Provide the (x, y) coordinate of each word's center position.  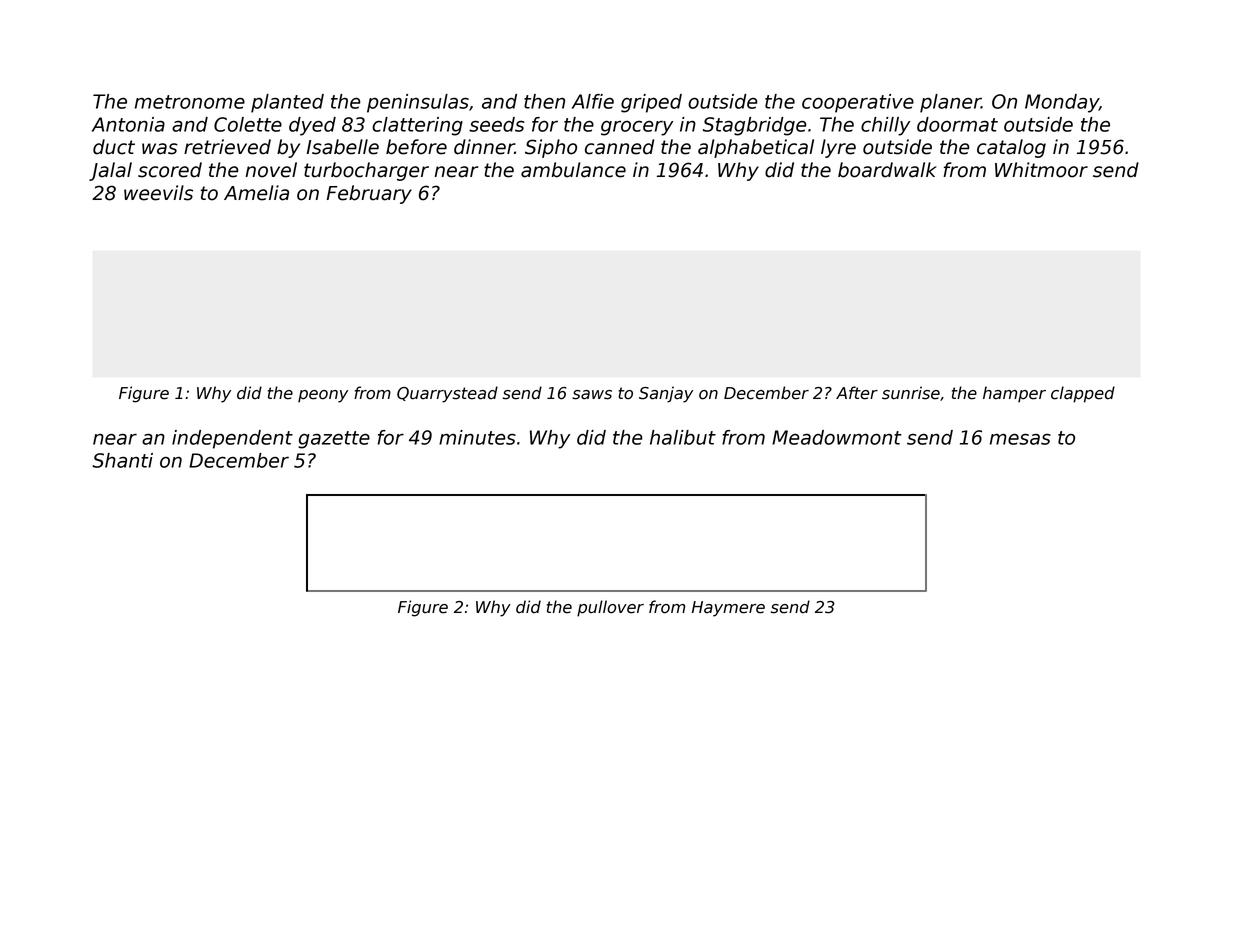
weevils (158, 193)
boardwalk (887, 170)
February (369, 194)
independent (232, 439)
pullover (610, 608)
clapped (1083, 394)
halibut (683, 437)
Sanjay (666, 394)
